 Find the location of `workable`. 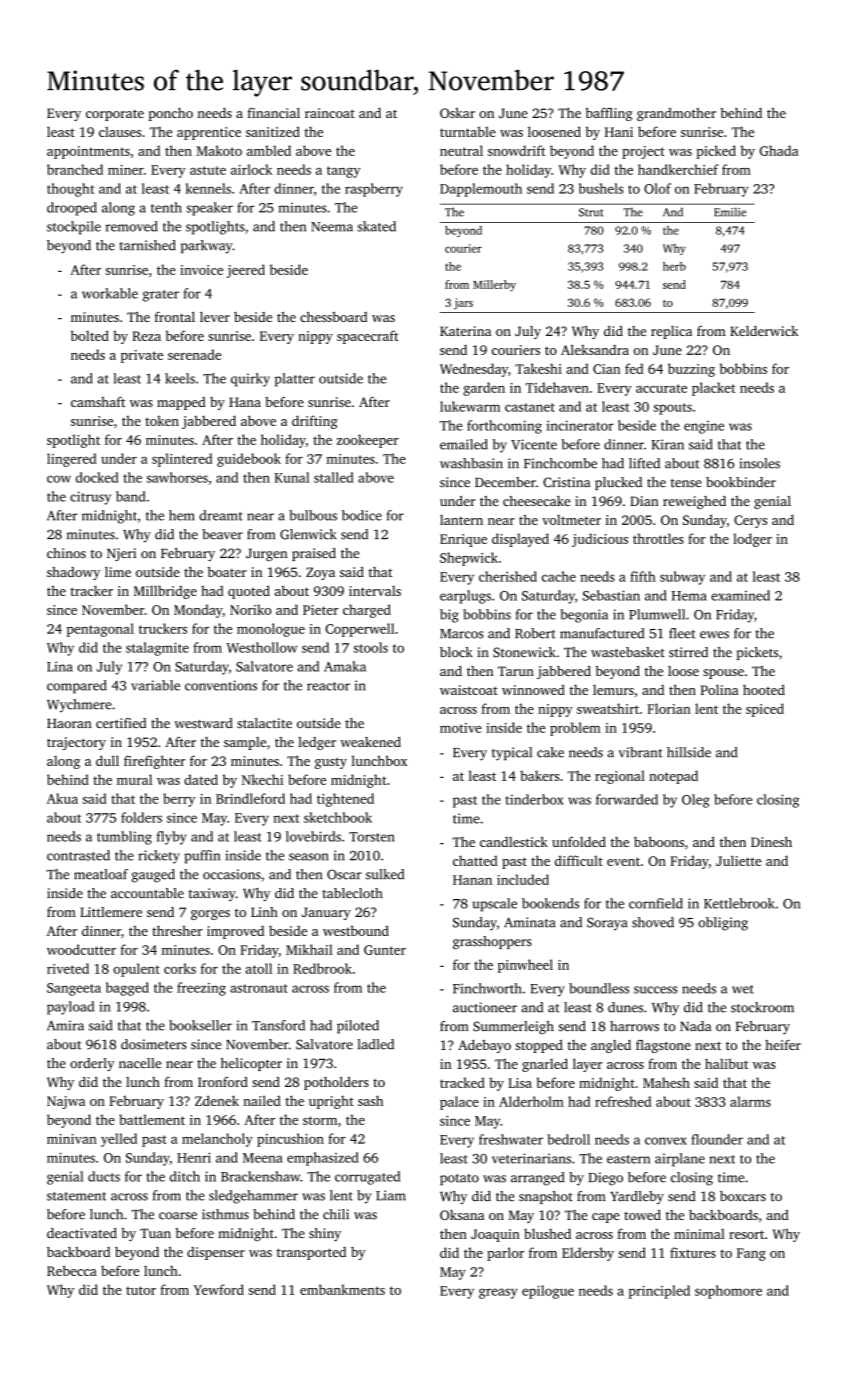

workable is located at coordinates (110, 293).
